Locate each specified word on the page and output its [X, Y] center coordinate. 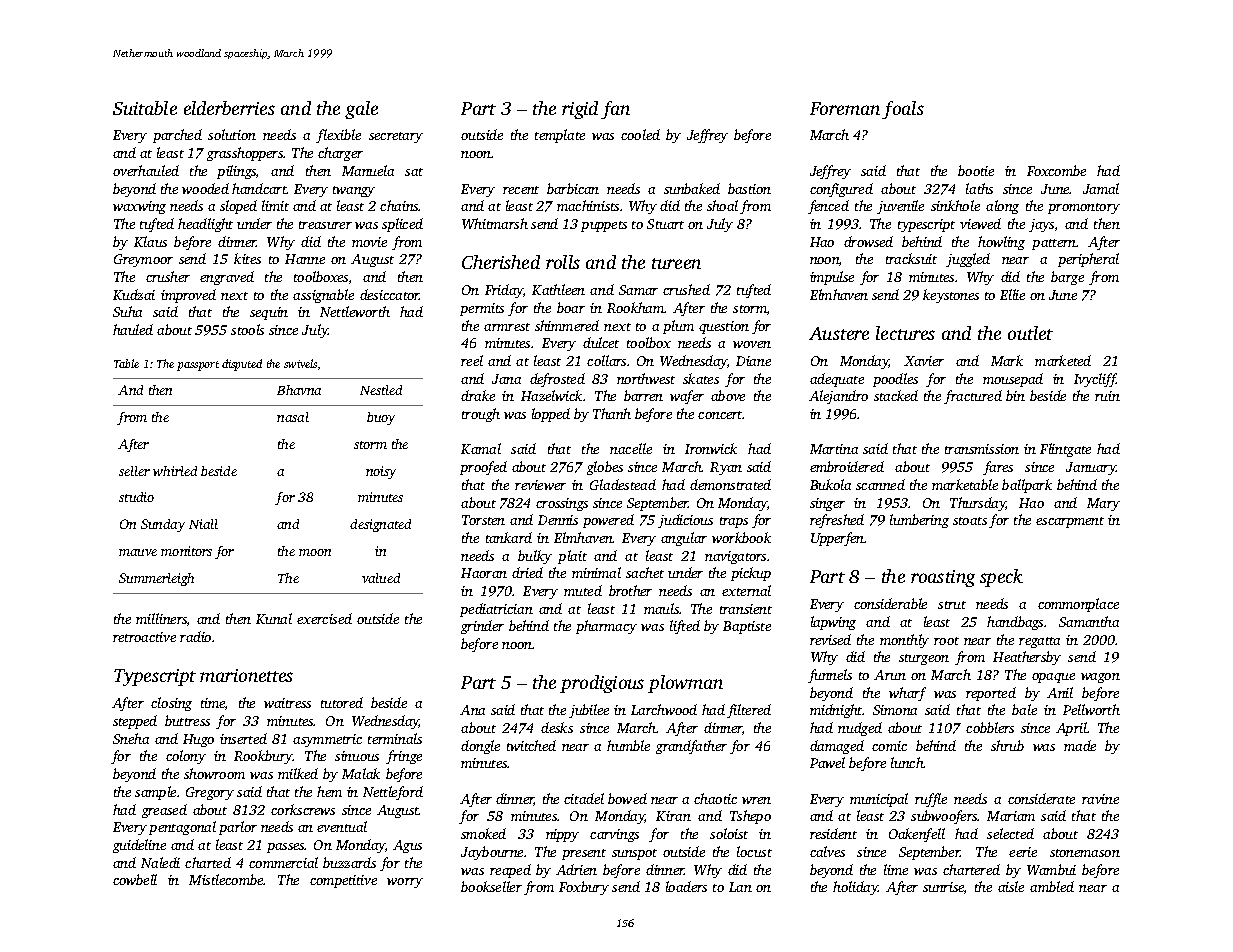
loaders [686, 886]
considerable [890, 603]
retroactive [144, 637]
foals [903, 110]
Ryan [726, 468]
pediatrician [496, 610]
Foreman [845, 108]
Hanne [305, 259]
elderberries [229, 108]
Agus [407, 846]
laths [979, 188]
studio [136, 497]
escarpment [1070, 522]
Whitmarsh [495, 223]
